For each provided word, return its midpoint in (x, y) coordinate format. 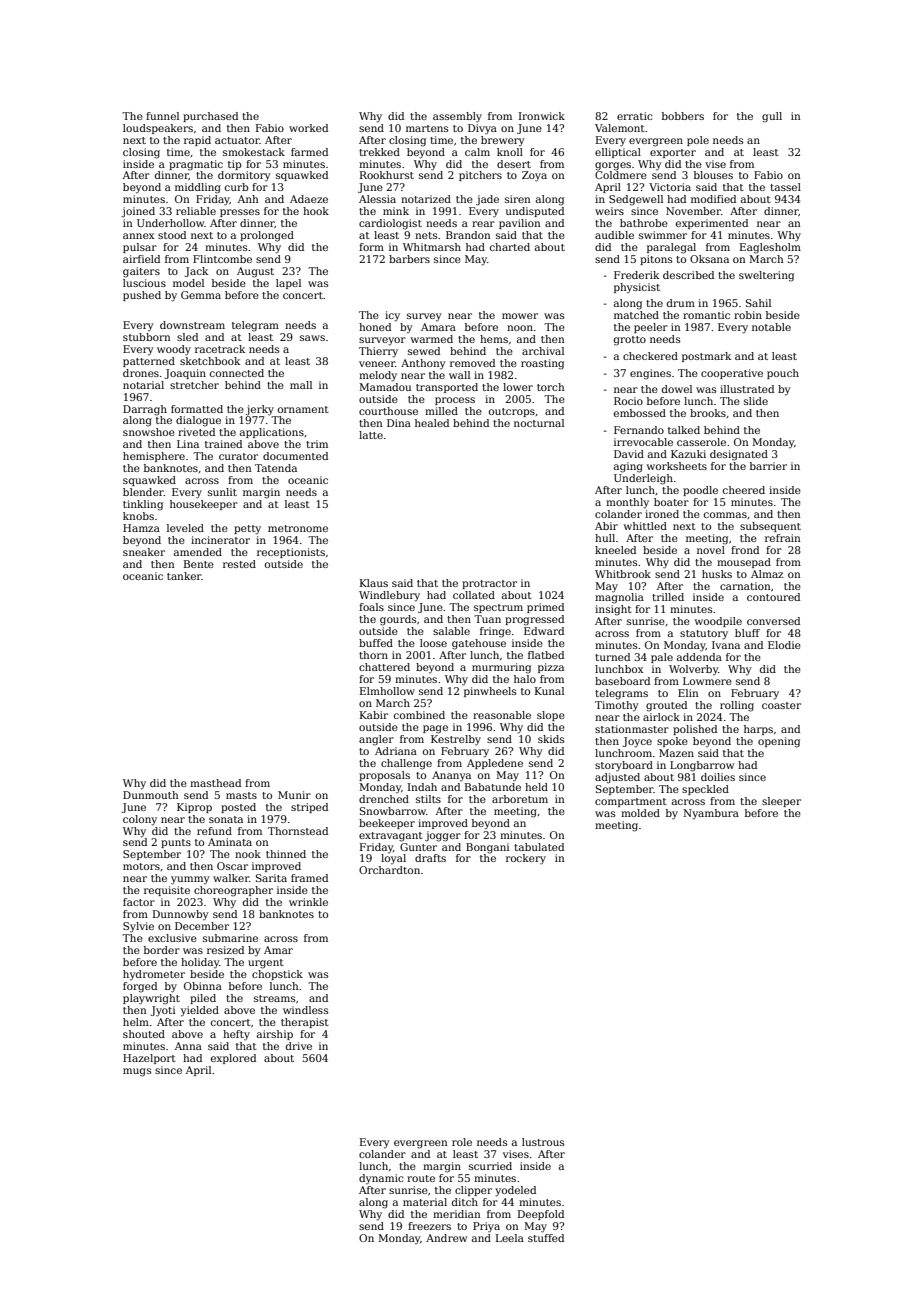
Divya (482, 129)
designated (739, 455)
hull (605, 538)
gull (772, 117)
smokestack (254, 152)
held (536, 787)
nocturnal (539, 423)
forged (140, 987)
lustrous (543, 1142)
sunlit (222, 492)
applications (272, 433)
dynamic (381, 1179)
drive (299, 1046)
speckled (705, 790)
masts (241, 795)
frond (745, 550)
